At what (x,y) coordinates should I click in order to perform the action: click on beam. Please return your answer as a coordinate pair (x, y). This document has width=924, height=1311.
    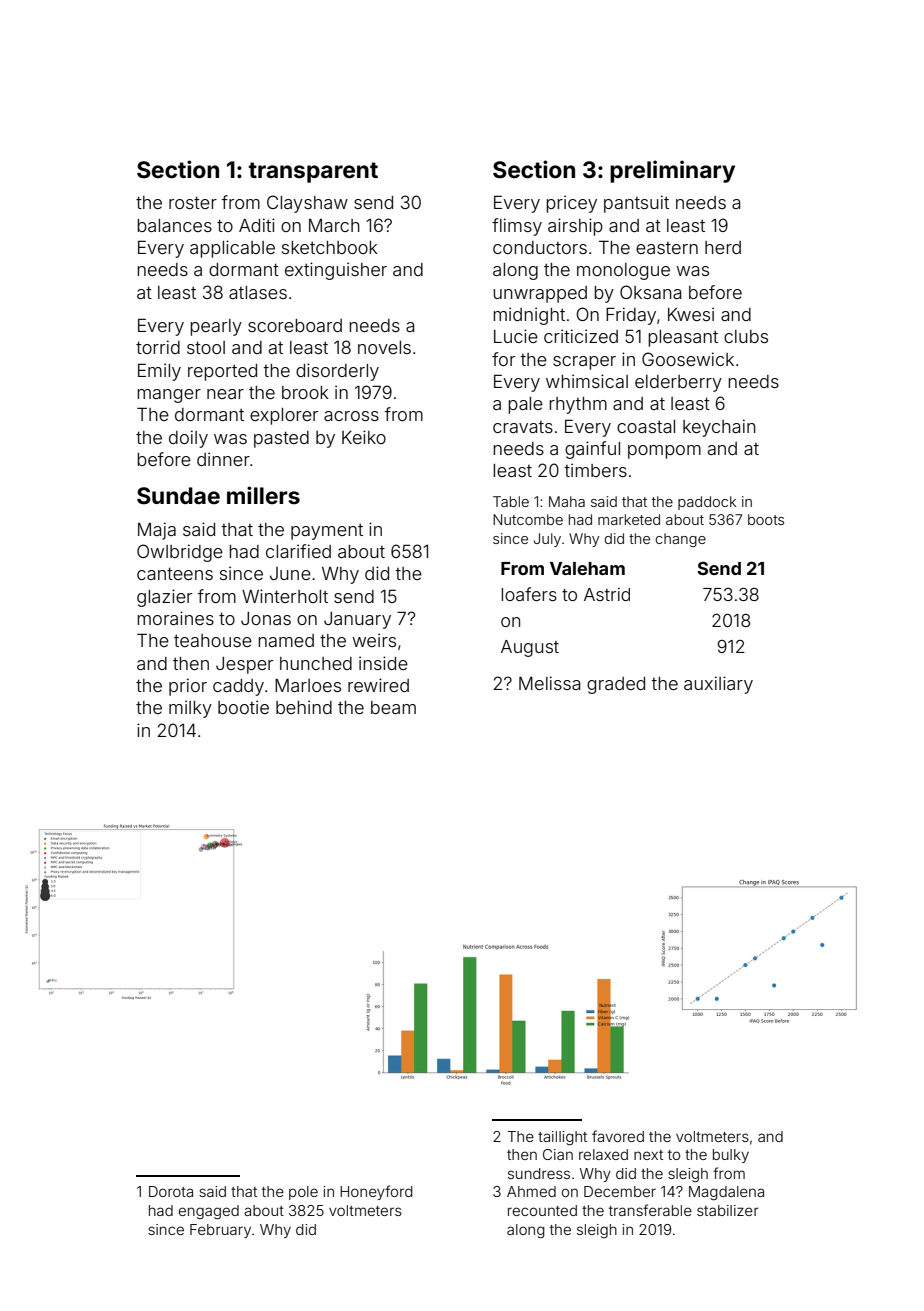
    Looking at the image, I should click on (393, 707).
